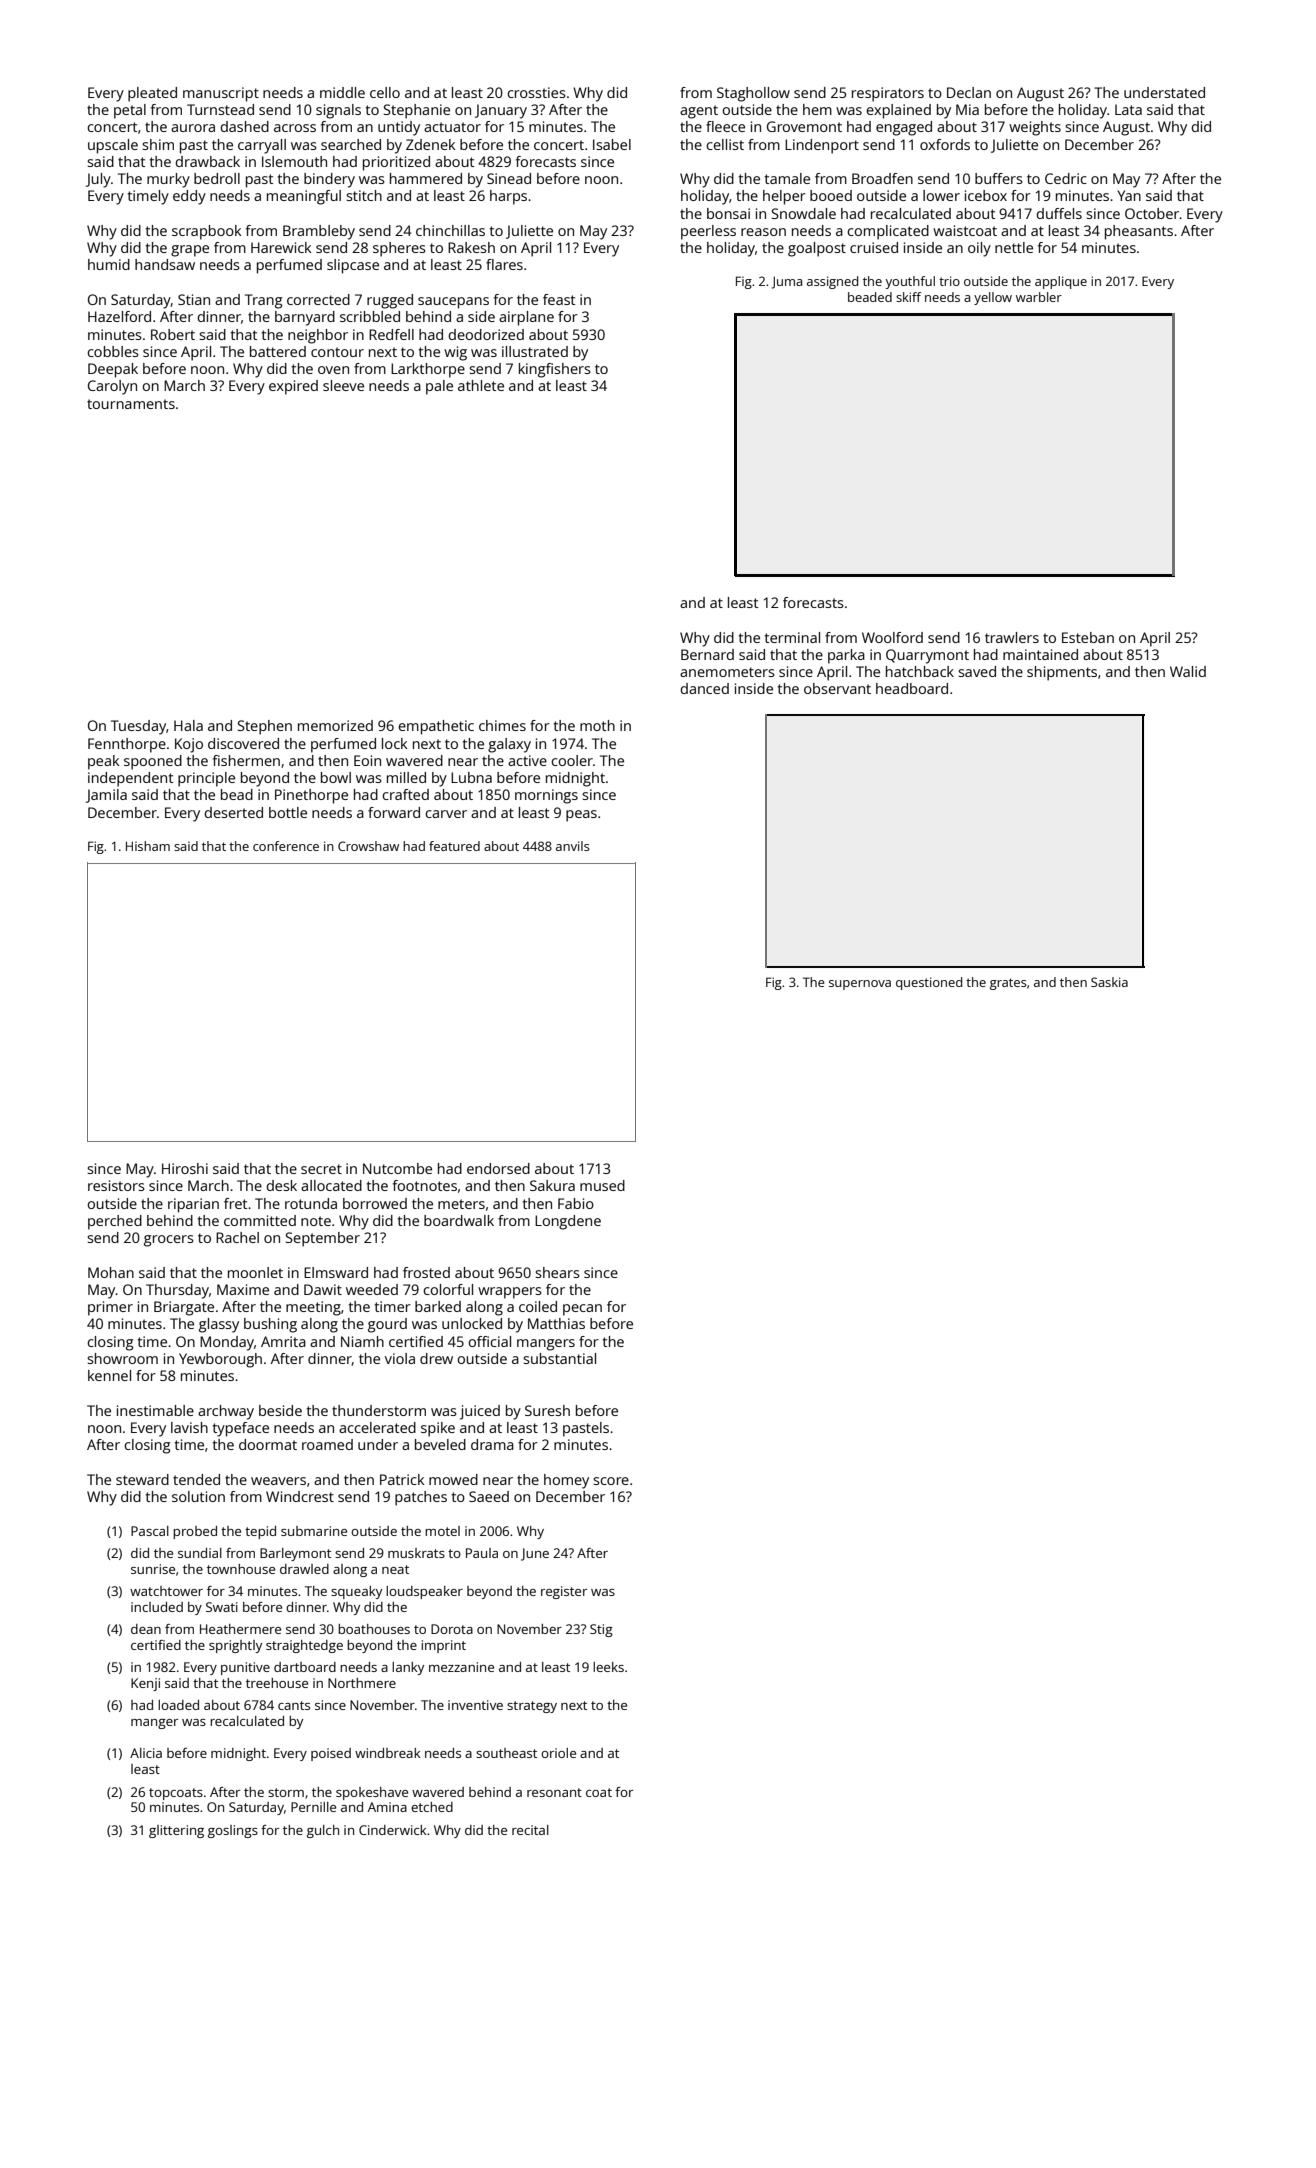 Image resolution: width=1316 pixels, height=2168 pixels. I want to click on oriole, so click(558, 1753).
